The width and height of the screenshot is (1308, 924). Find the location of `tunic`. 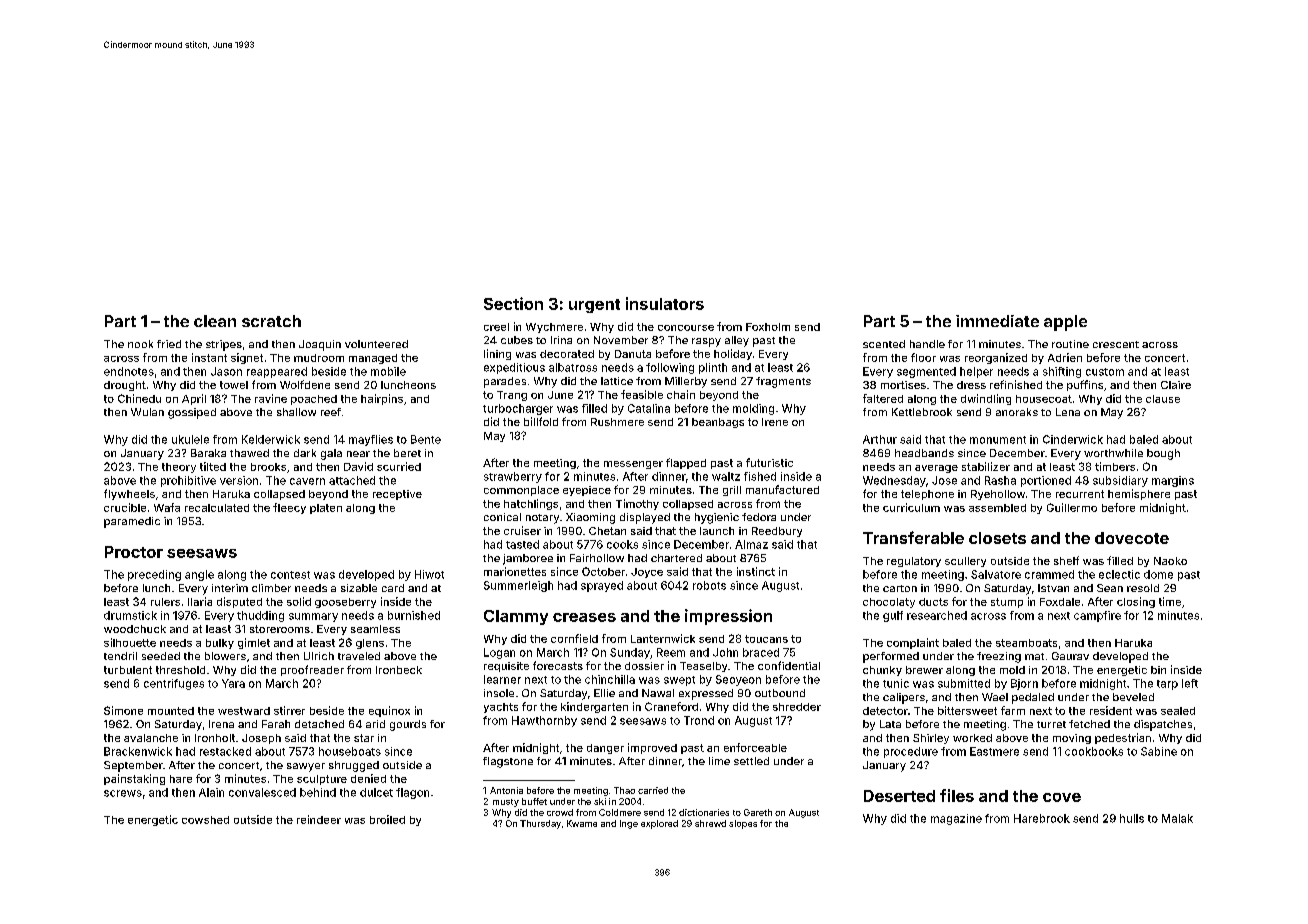

tunic is located at coordinates (896, 683).
